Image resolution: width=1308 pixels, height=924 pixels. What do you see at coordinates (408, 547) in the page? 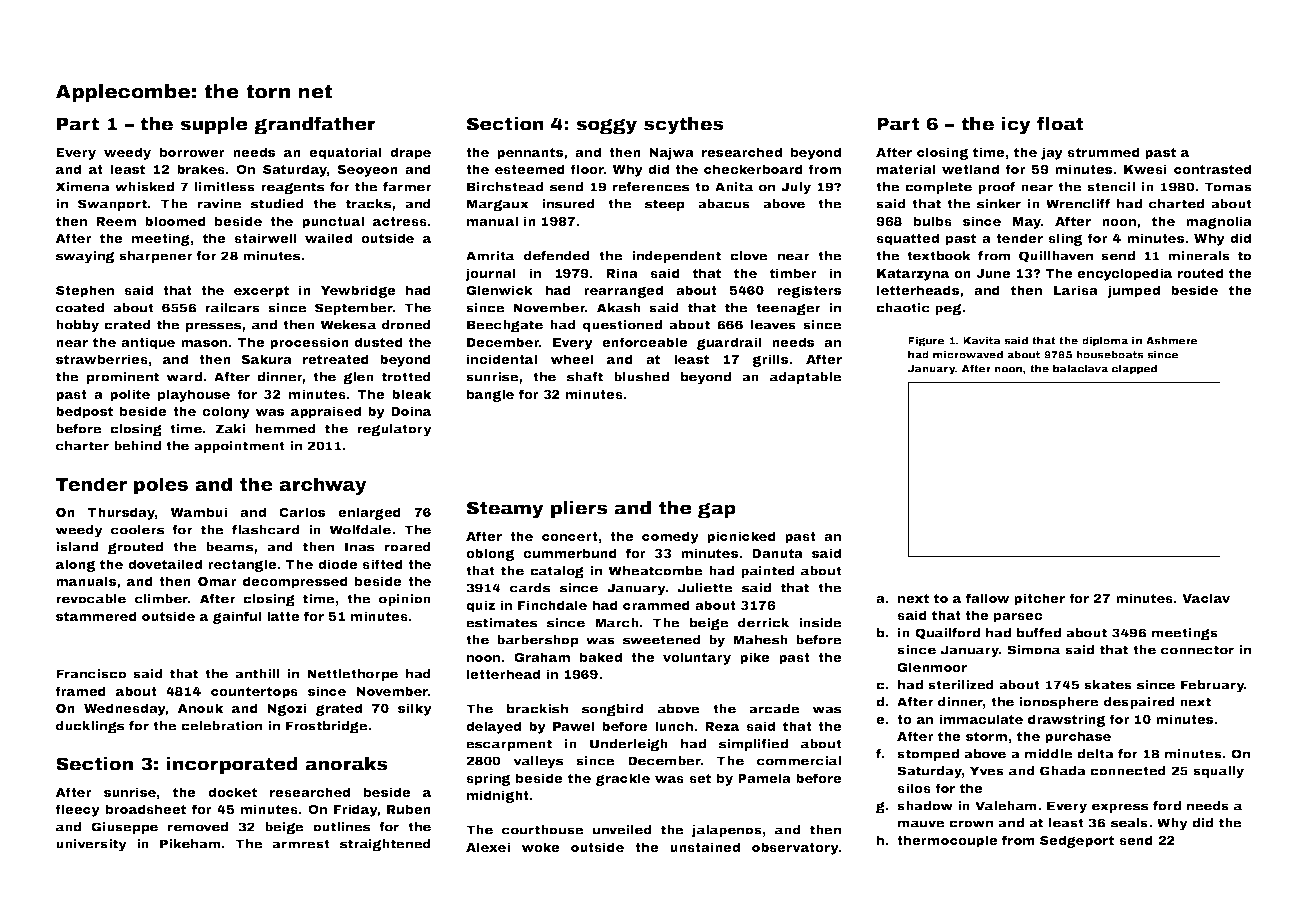
I see `roared` at bounding box center [408, 547].
